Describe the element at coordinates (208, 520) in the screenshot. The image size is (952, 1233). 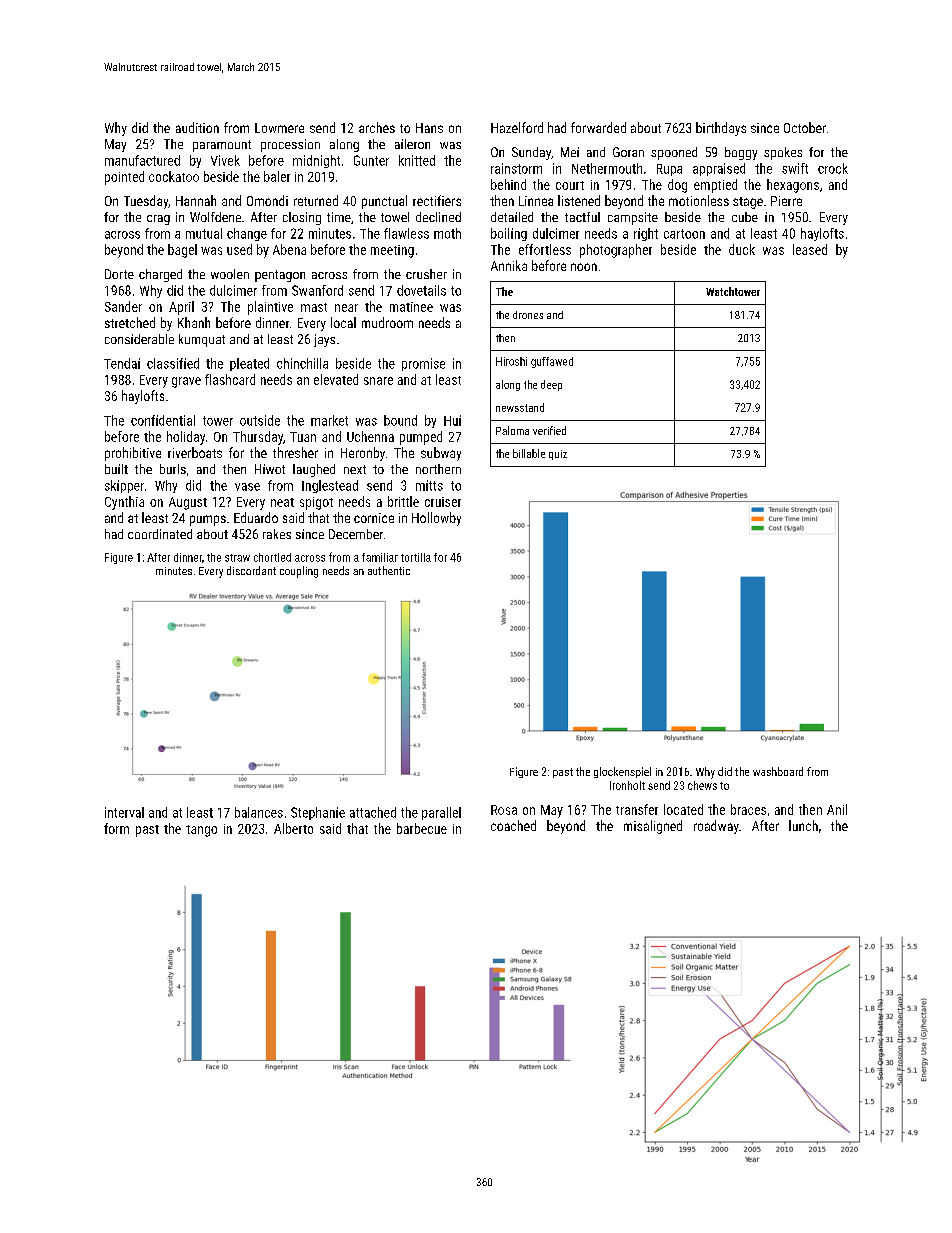
I see `pumps` at that location.
